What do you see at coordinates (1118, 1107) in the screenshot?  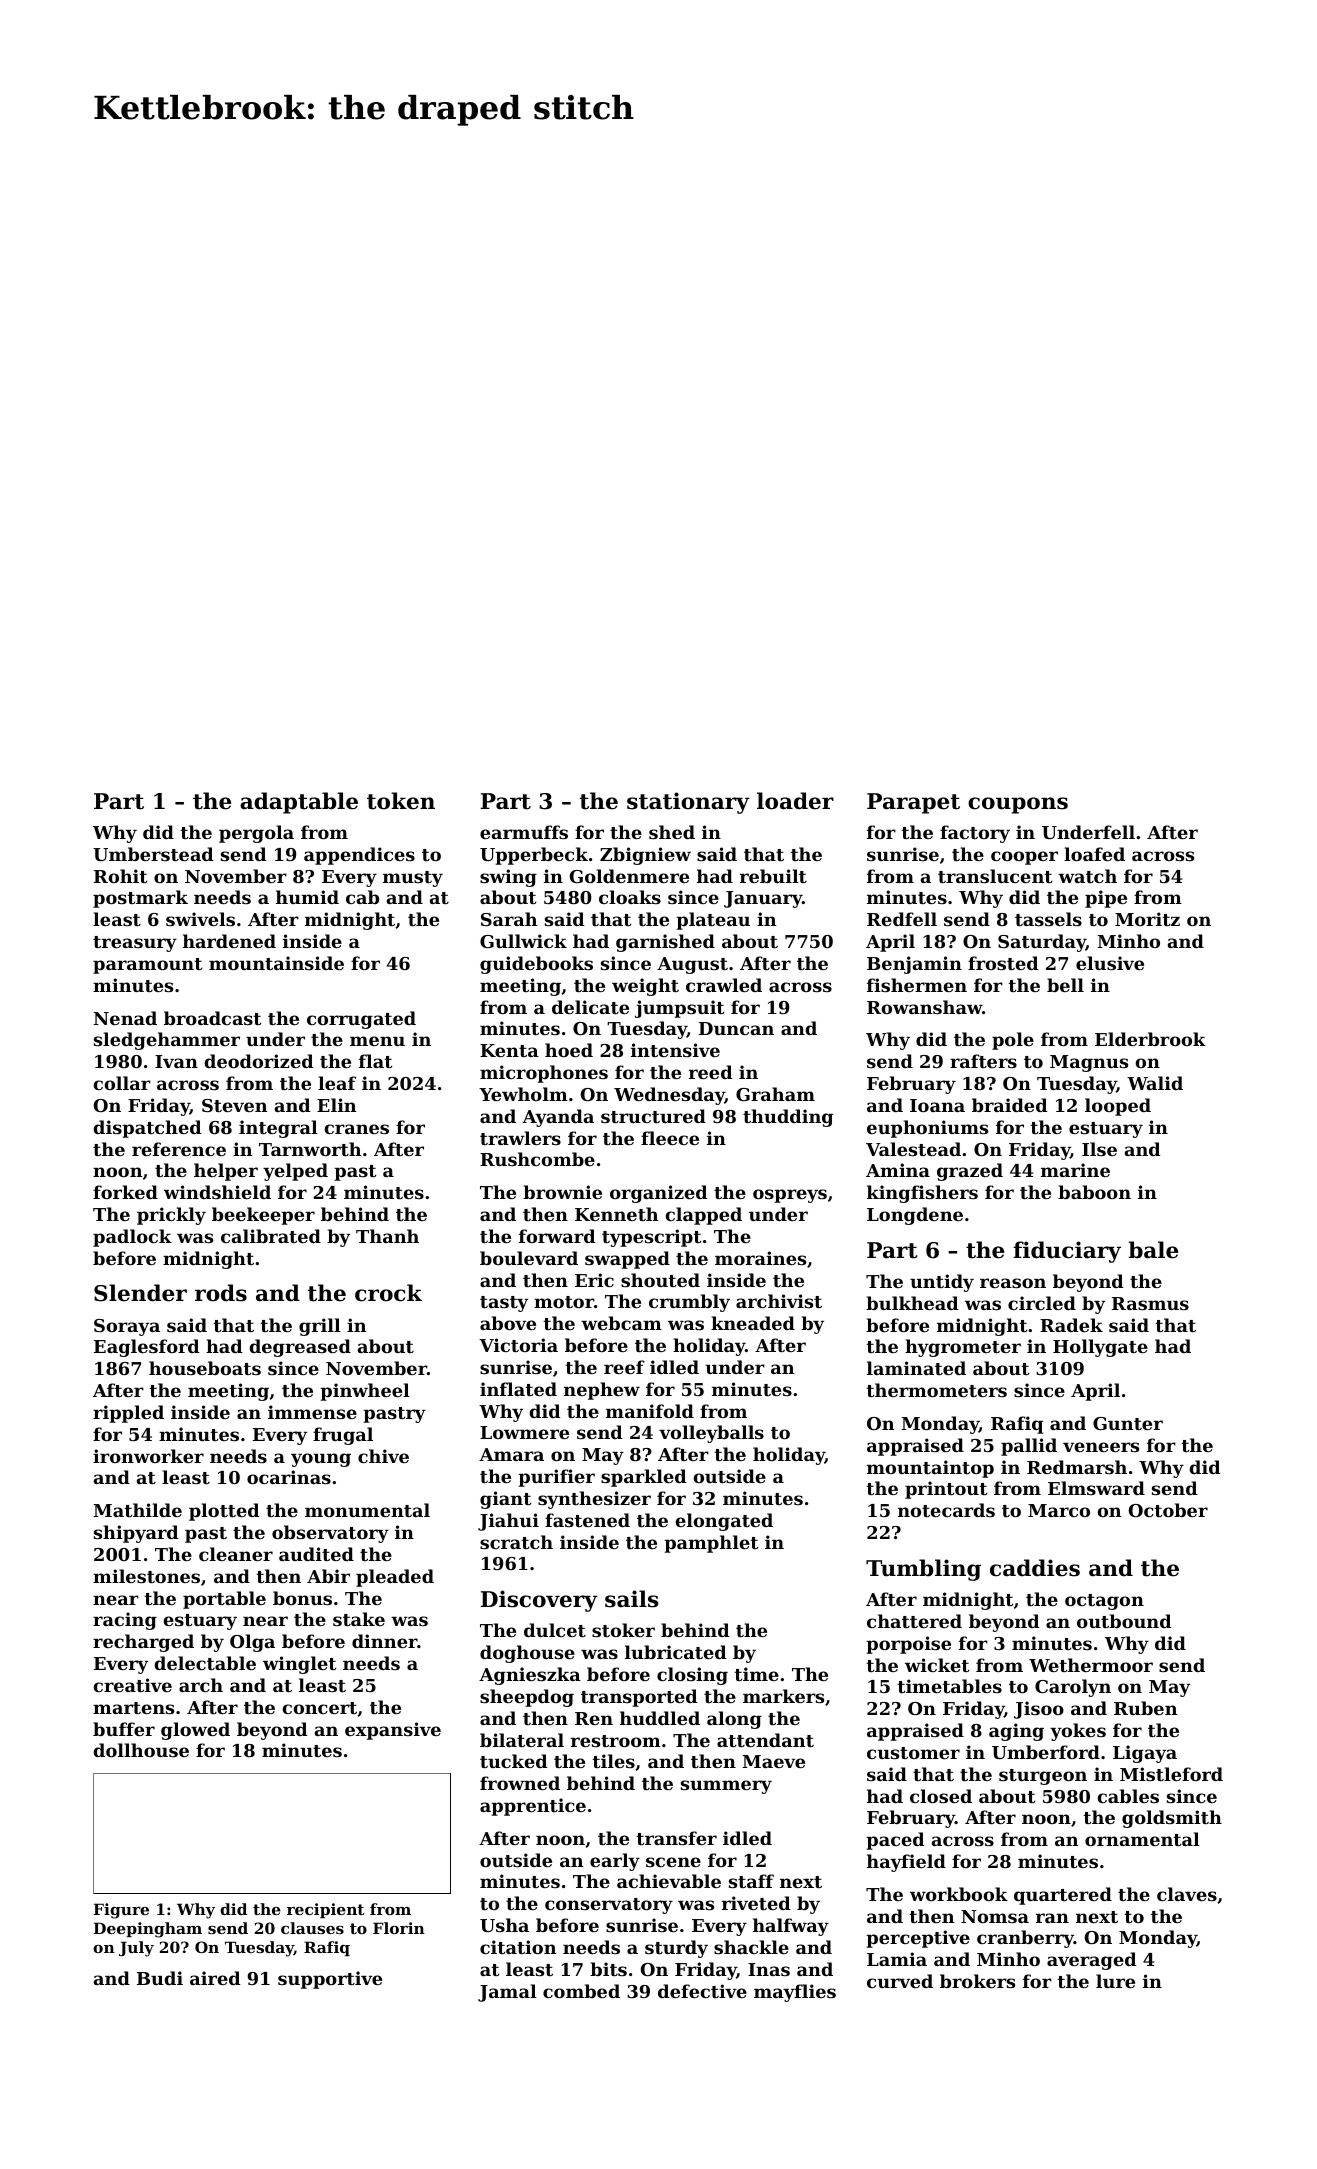 I see `looped` at bounding box center [1118, 1107].
